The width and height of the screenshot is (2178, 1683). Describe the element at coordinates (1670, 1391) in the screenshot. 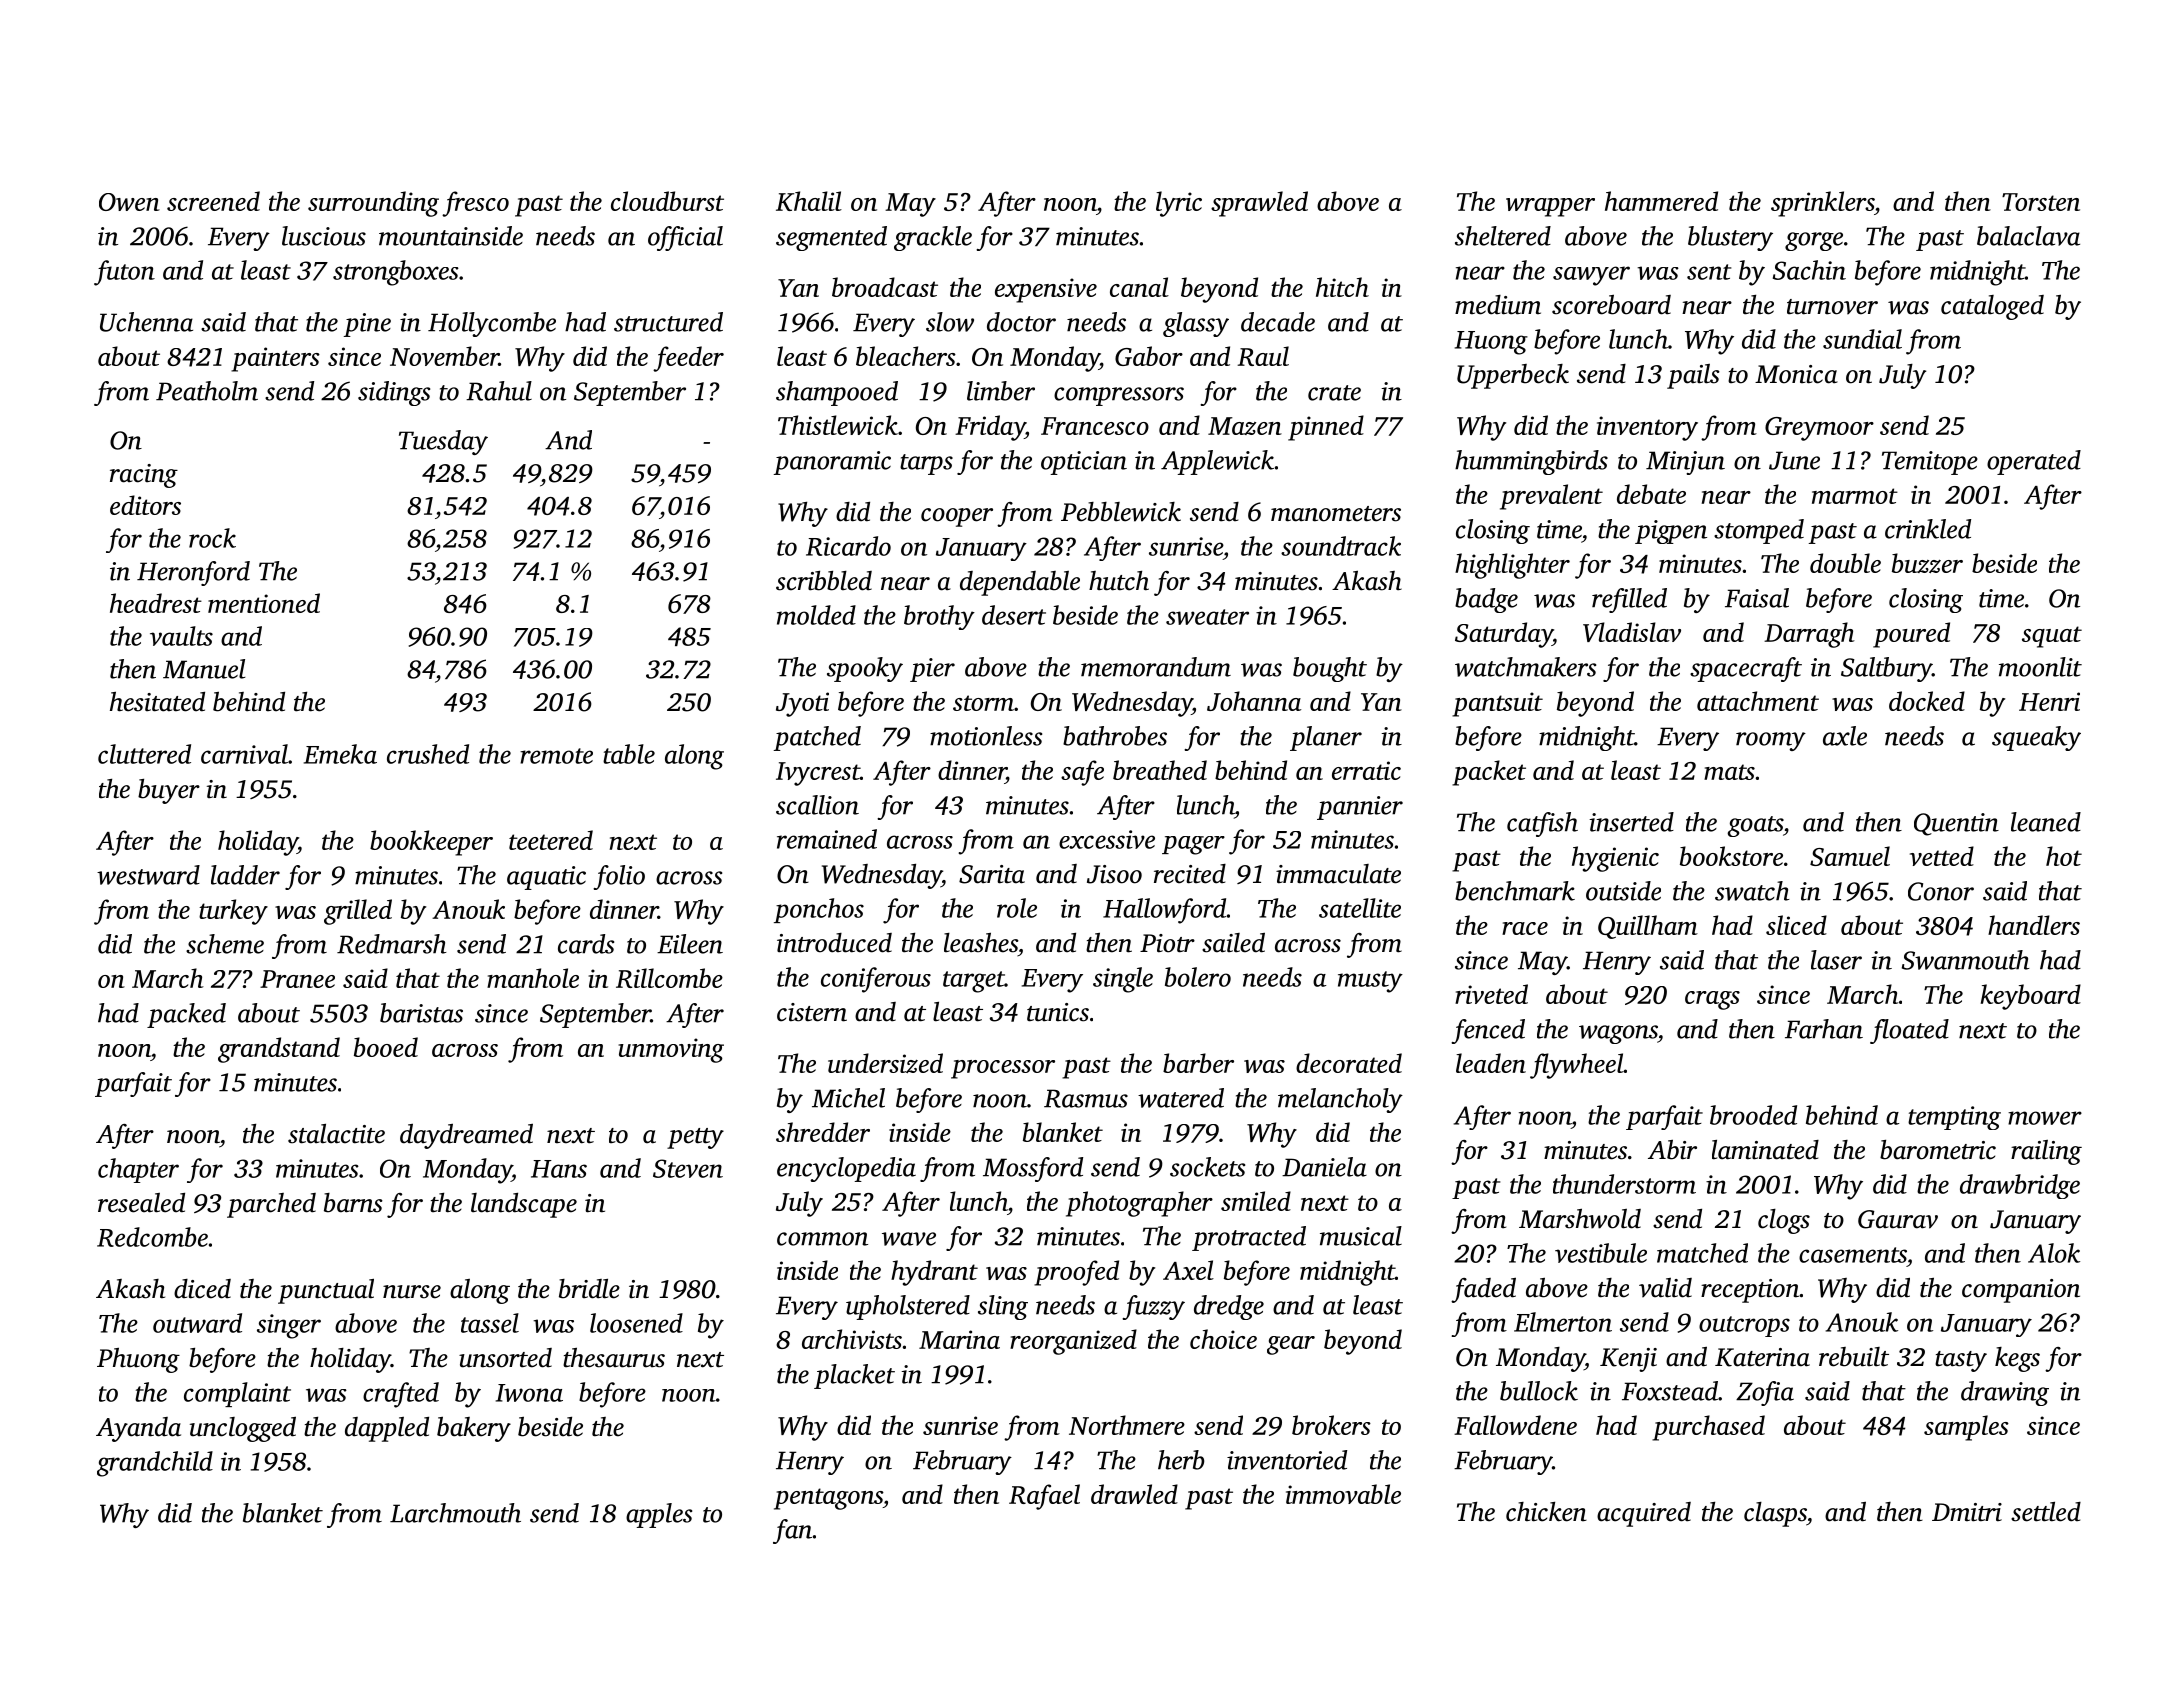

I see `Foxstead` at that location.
